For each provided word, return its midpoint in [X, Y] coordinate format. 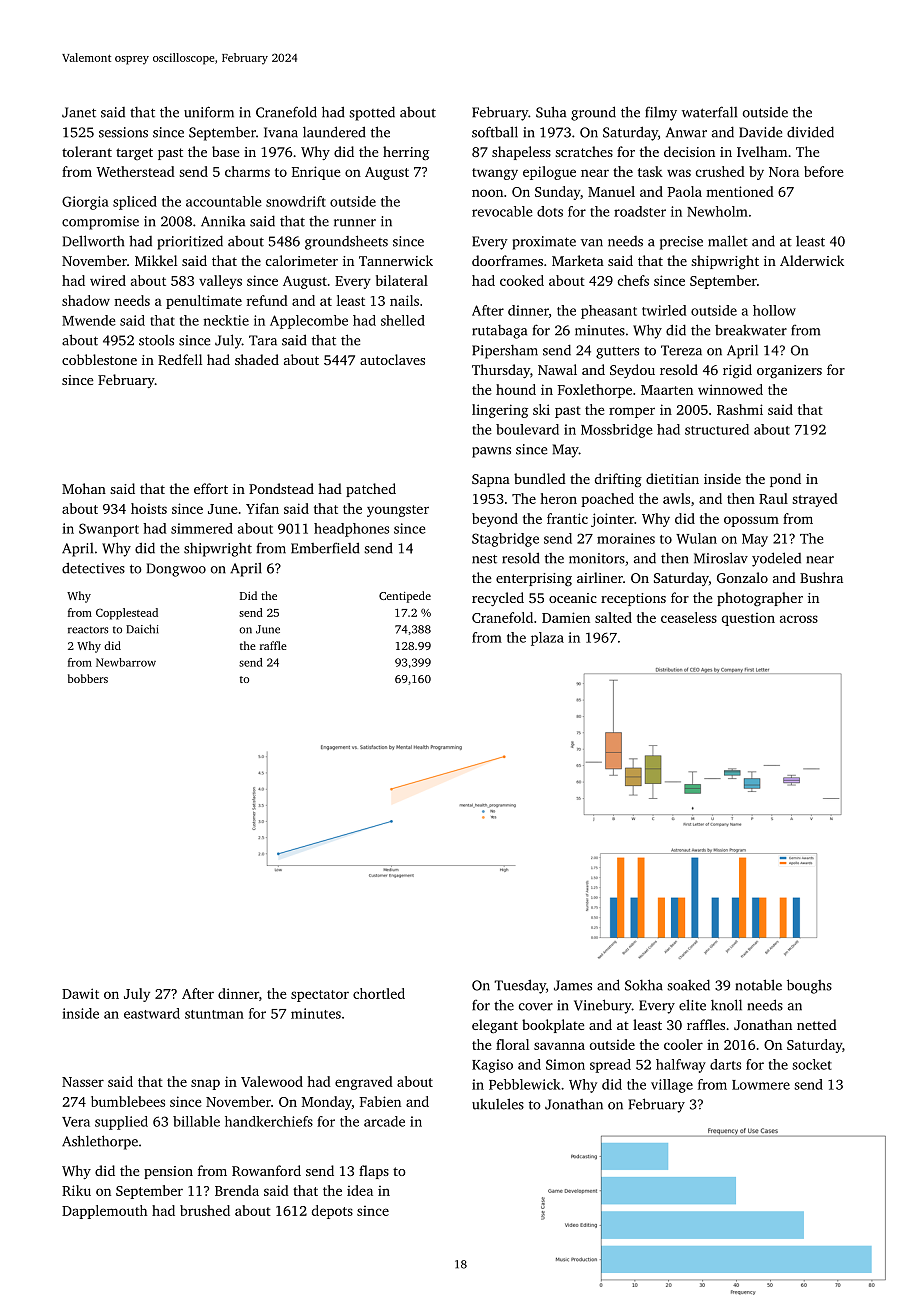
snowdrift [296, 201]
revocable [502, 211]
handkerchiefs [269, 1121]
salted [613, 617]
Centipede [405, 597]
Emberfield [325, 548]
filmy [661, 114]
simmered [202, 528]
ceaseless [689, 617]
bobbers [88, 678]
